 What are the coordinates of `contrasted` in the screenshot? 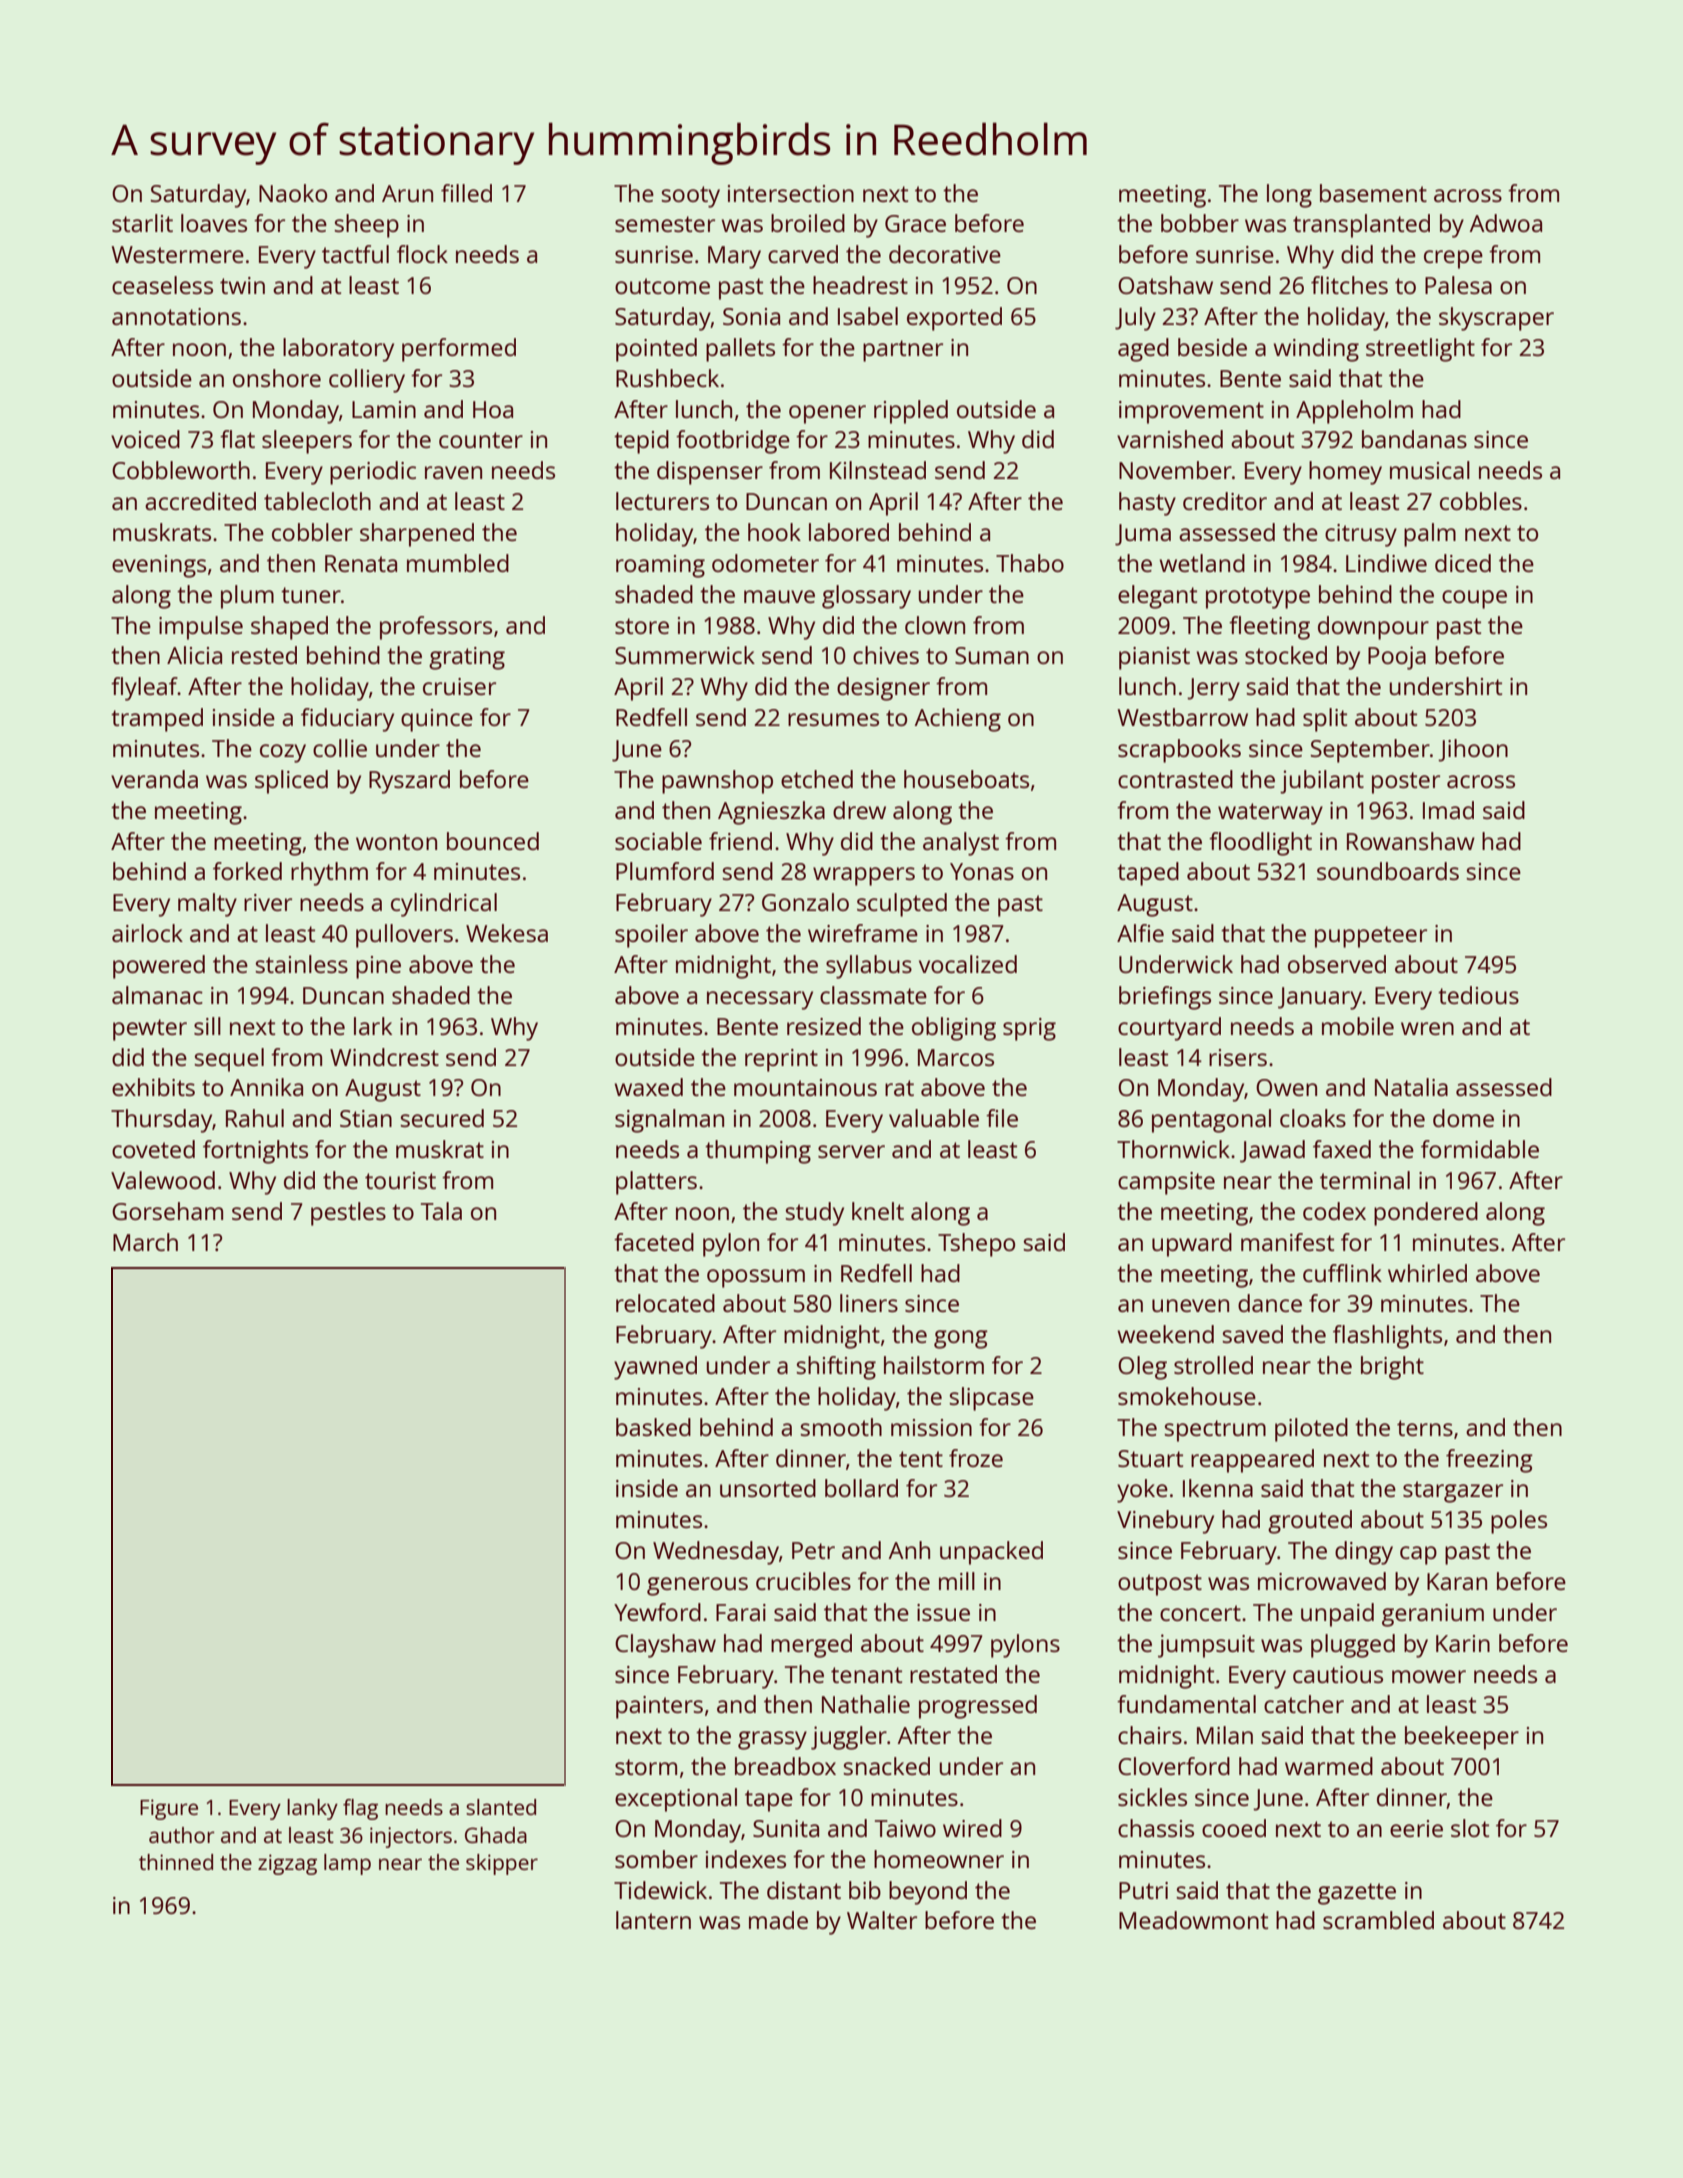 It's located at (1175, 779).
